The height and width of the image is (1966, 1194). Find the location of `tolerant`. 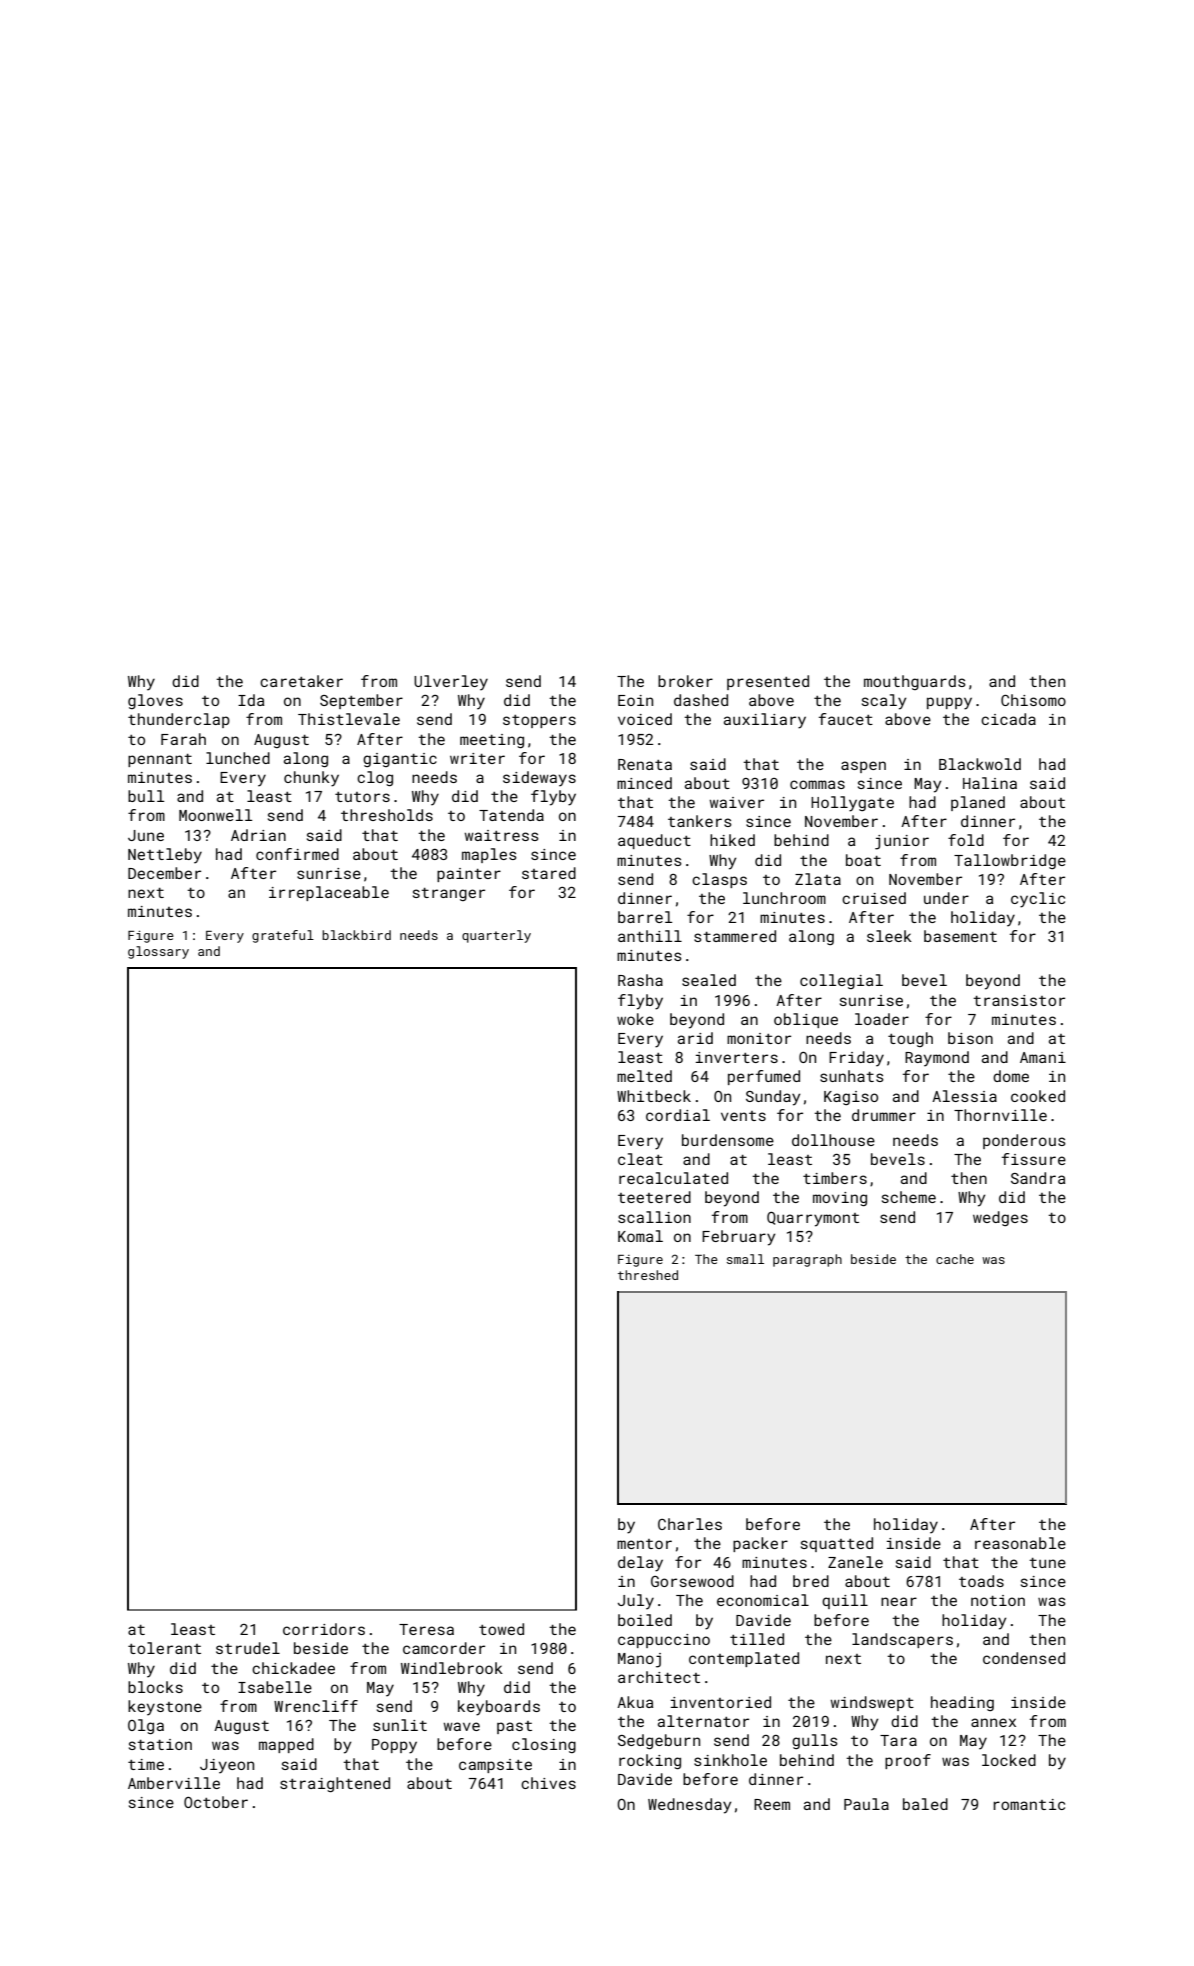

tolerant is located at coordinates (164, 1648).
